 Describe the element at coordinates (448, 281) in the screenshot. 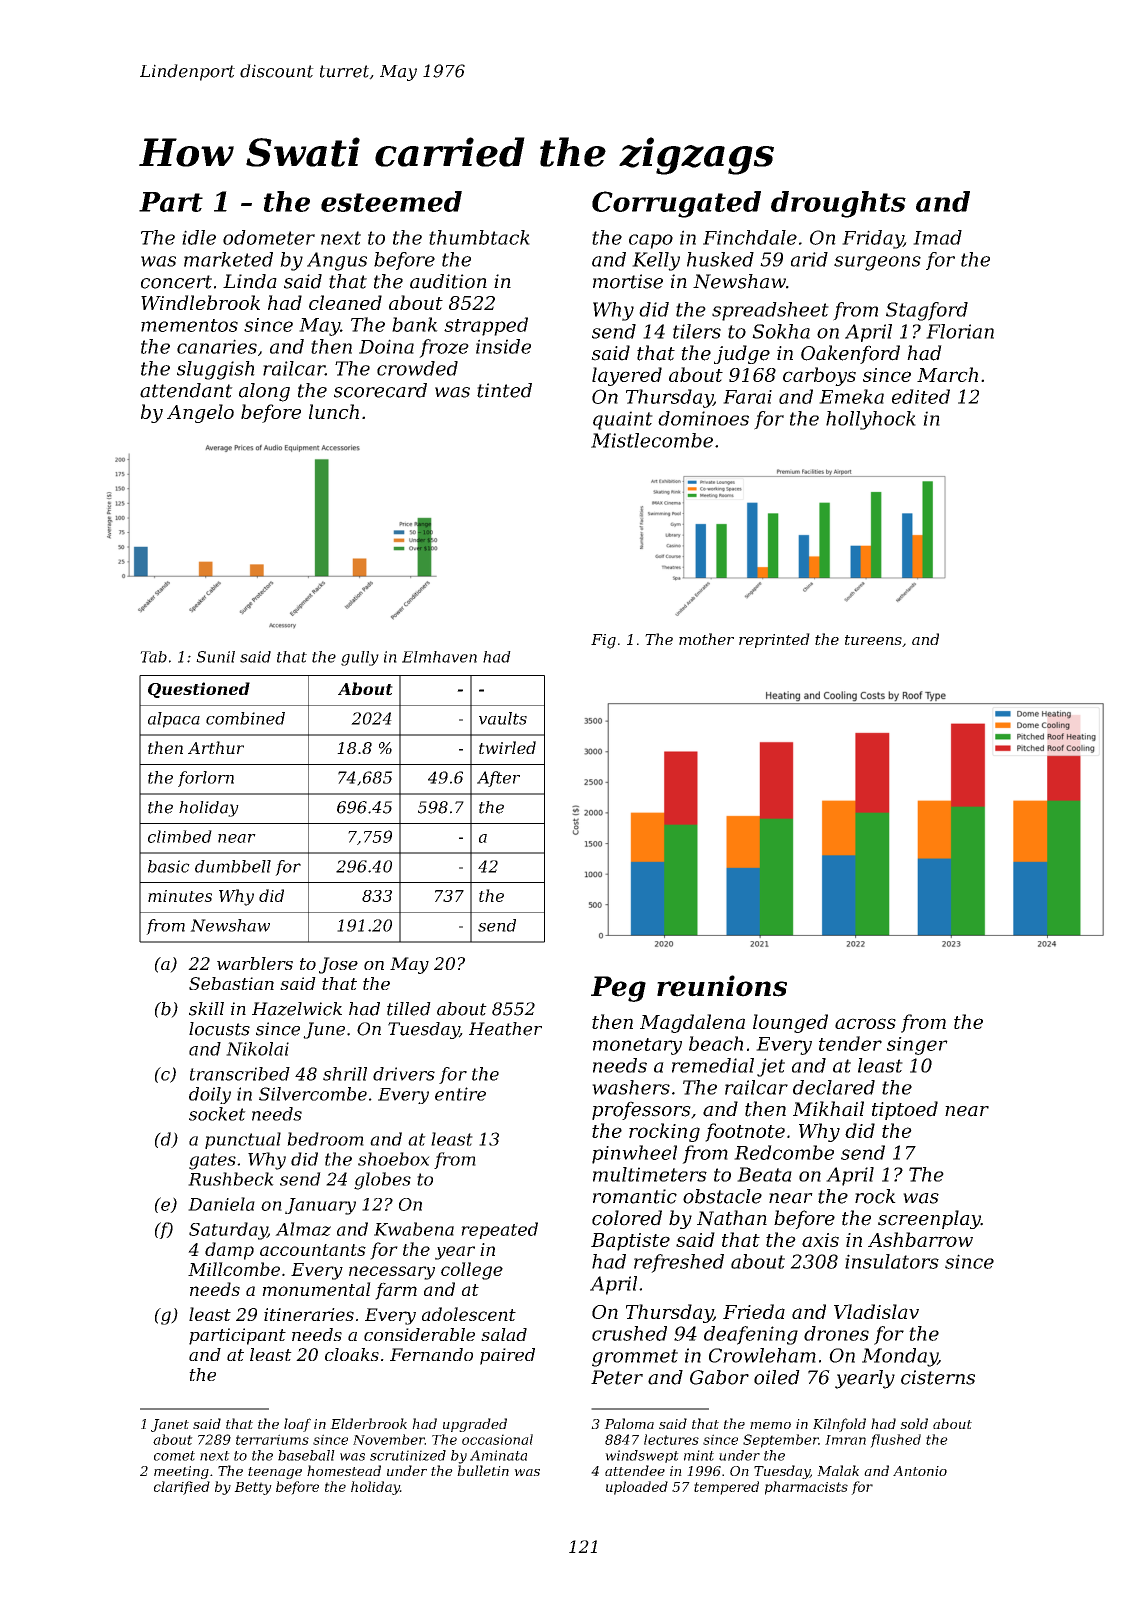

I see `audition` at that location.
